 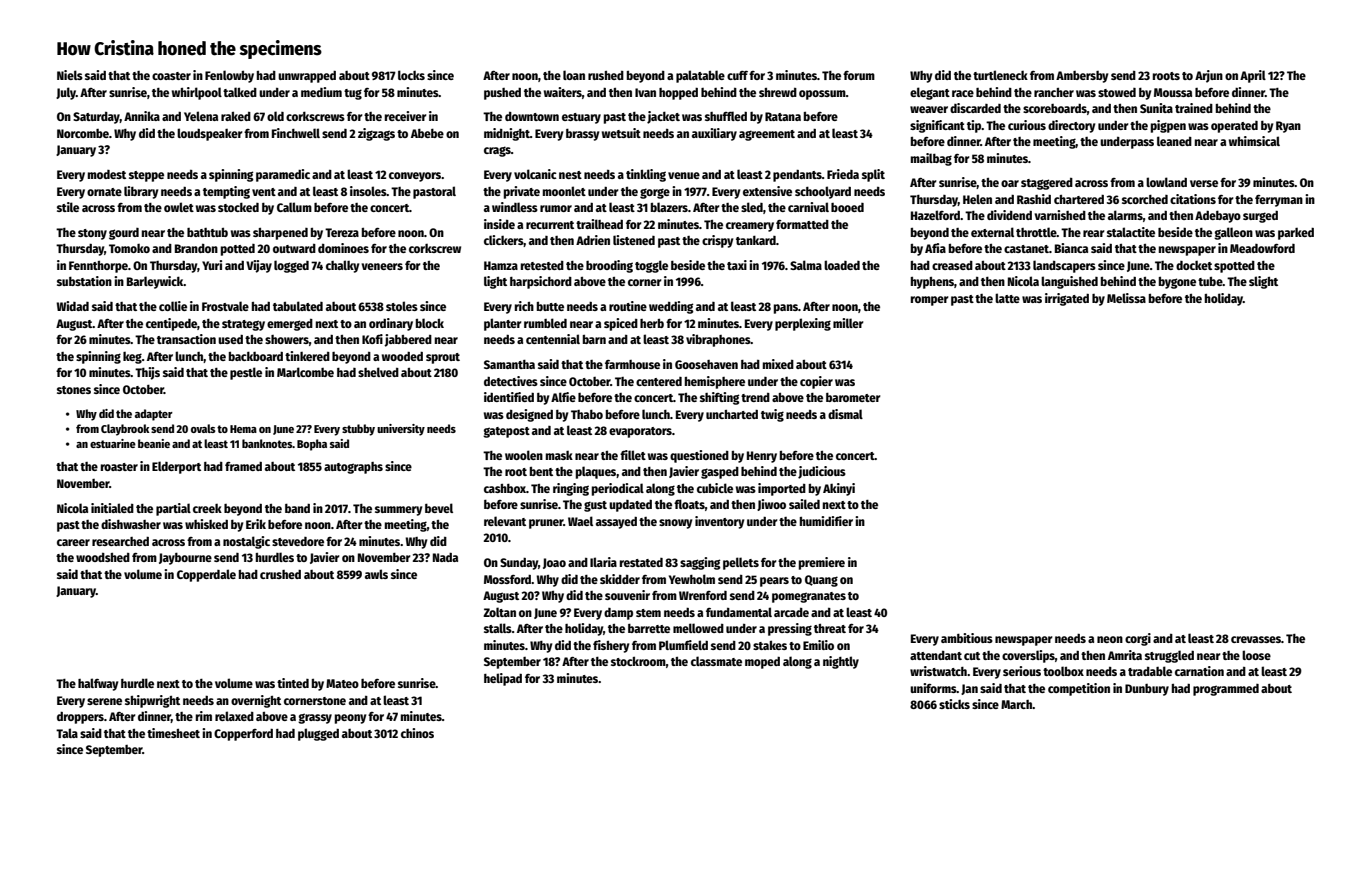 What do you see at coordinates (119, 467) in the screenshot?
I see `roaster` at bounding box center [119, 467].
